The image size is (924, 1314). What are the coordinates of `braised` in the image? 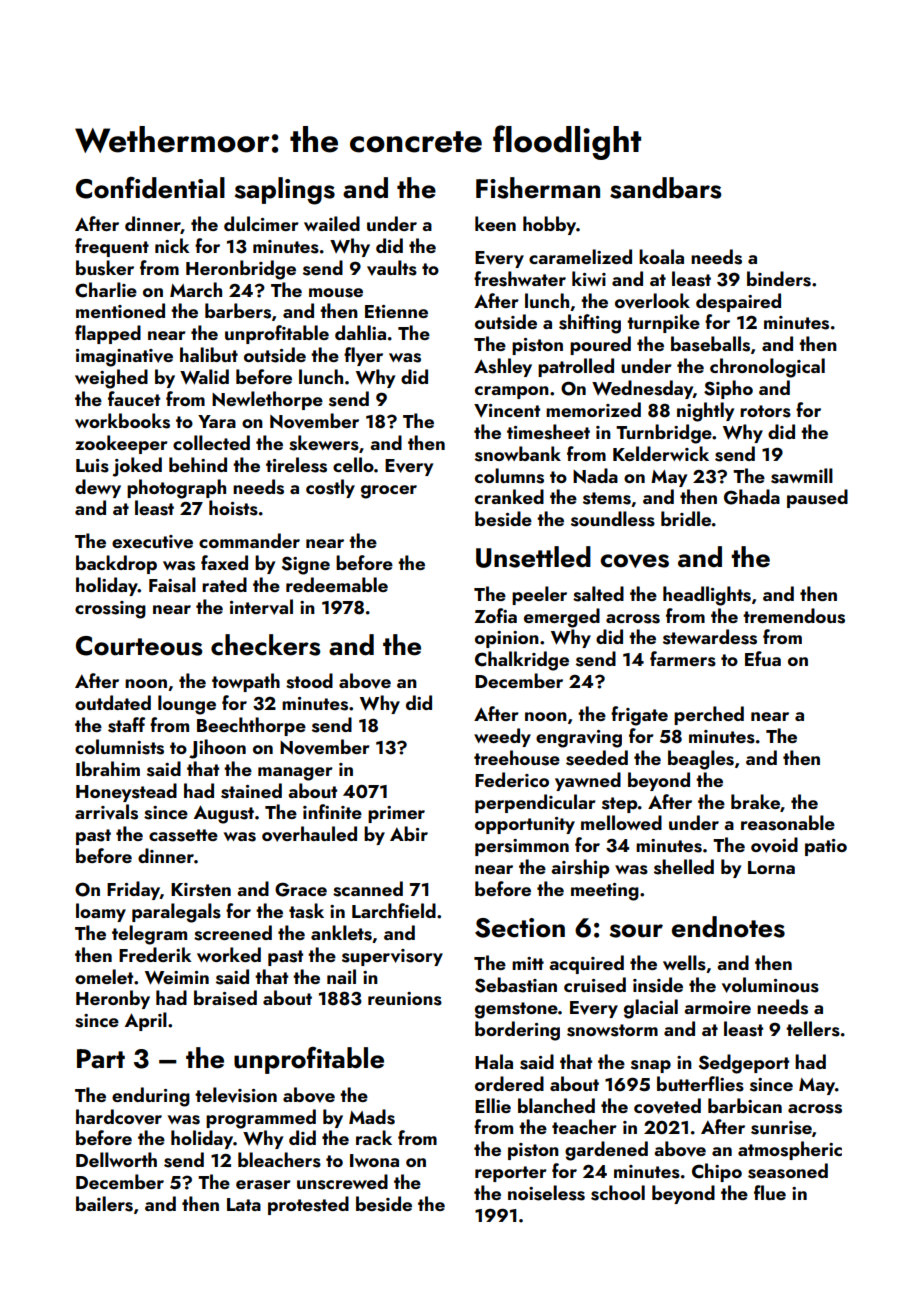 It's located at (225, 998).
